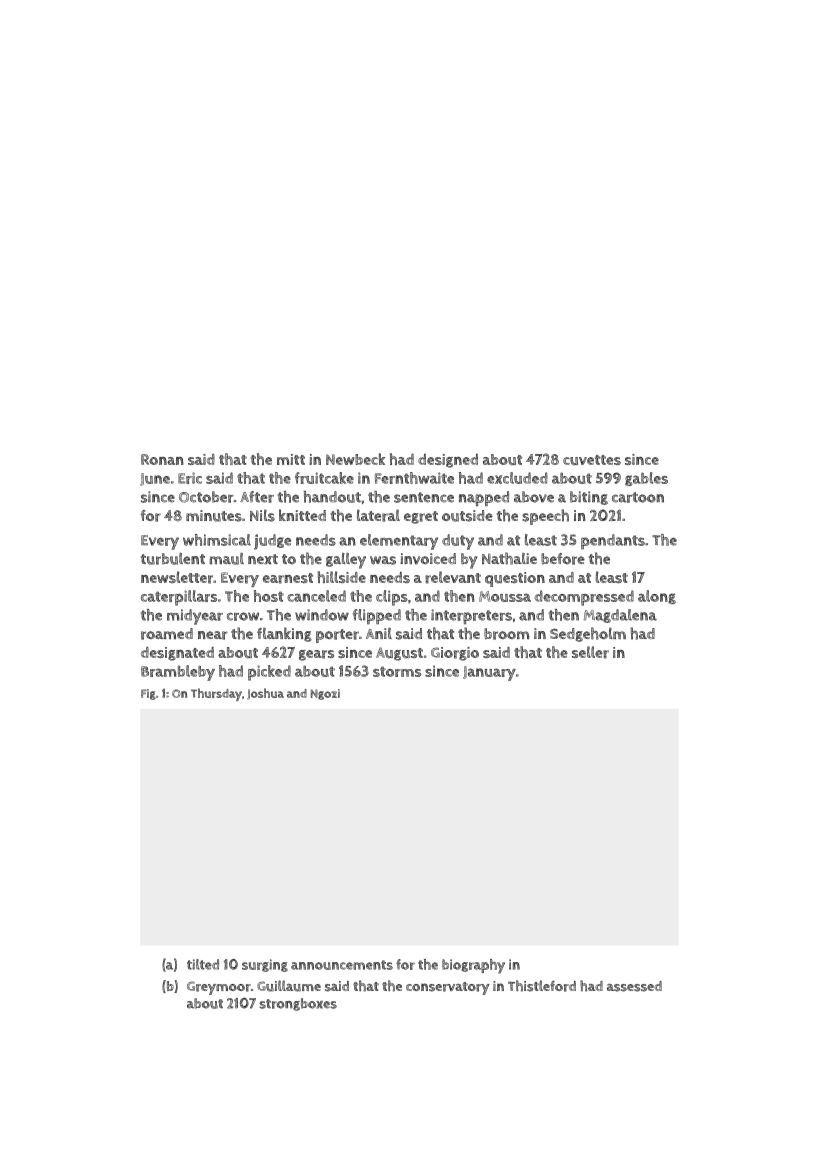  What do you see at coordinates (489, 673) in the screenshot?
I see `January` at bounding box center [489, 673].
